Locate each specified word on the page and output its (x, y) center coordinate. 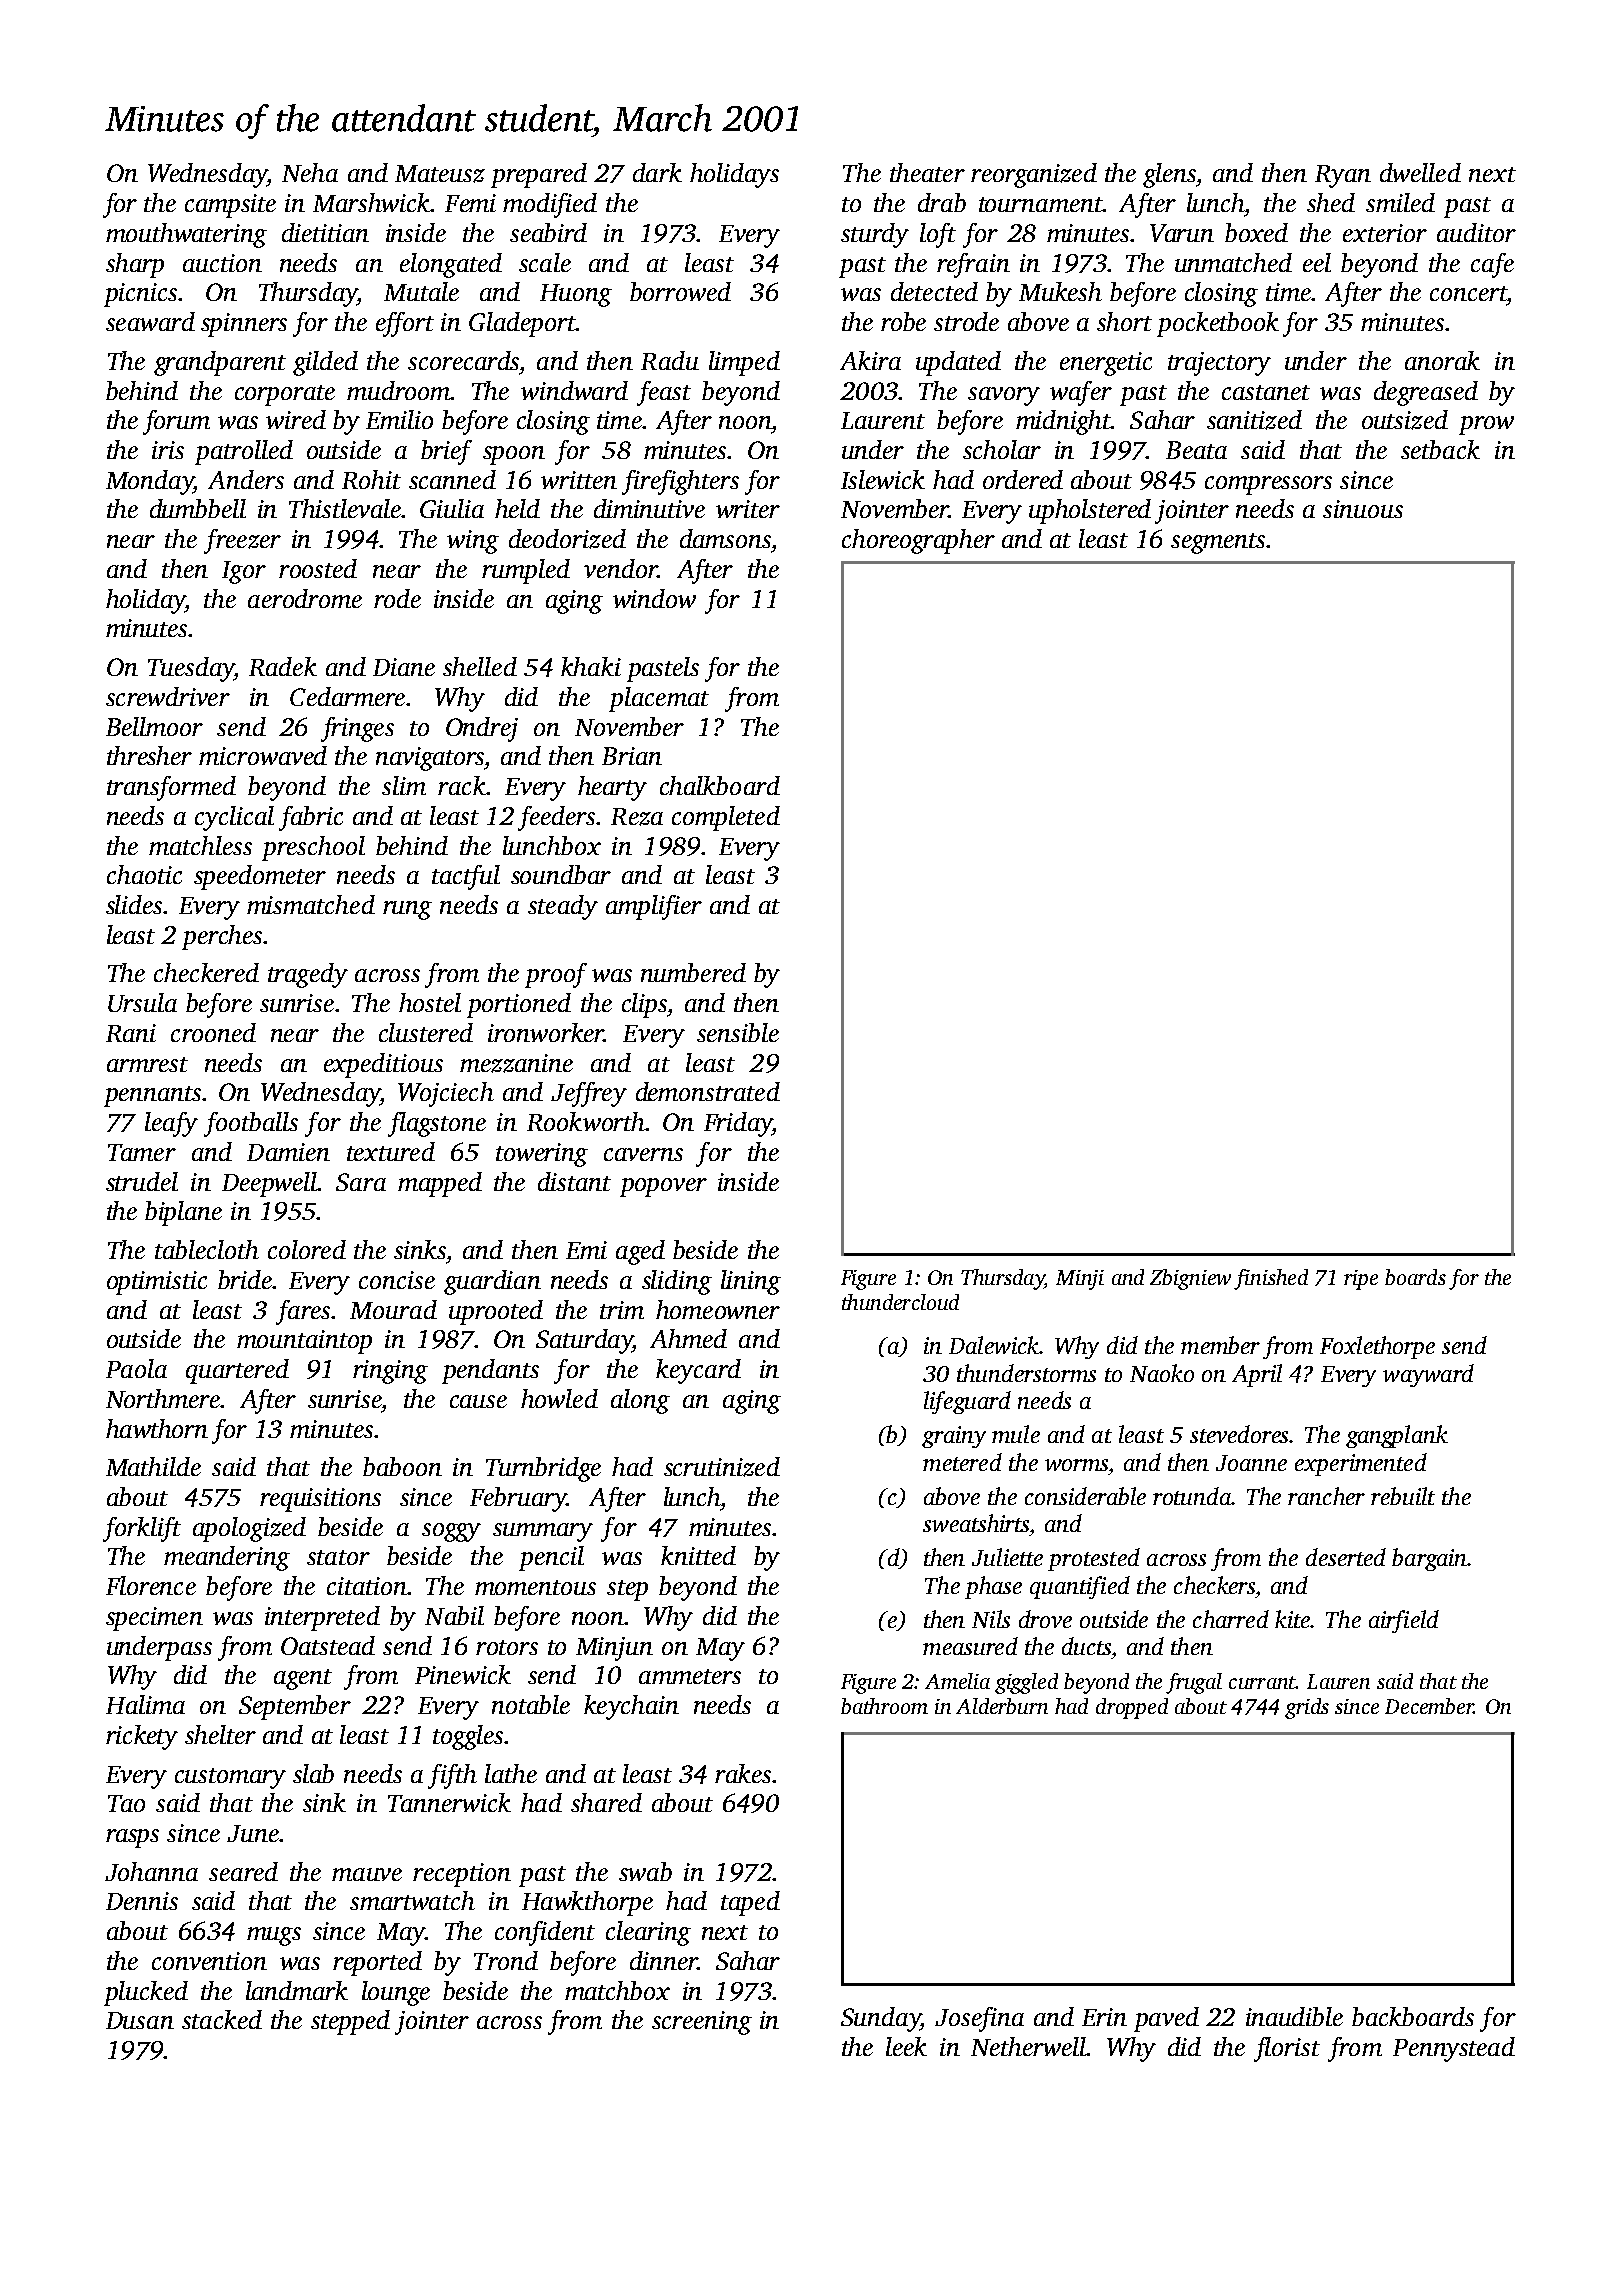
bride (245, 1279)
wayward (1428, 1375)
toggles (468, 1737)
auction (222, 263)
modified (550, 205)
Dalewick (994, 1345)
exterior (1385, 233)
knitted (698, 1555)
